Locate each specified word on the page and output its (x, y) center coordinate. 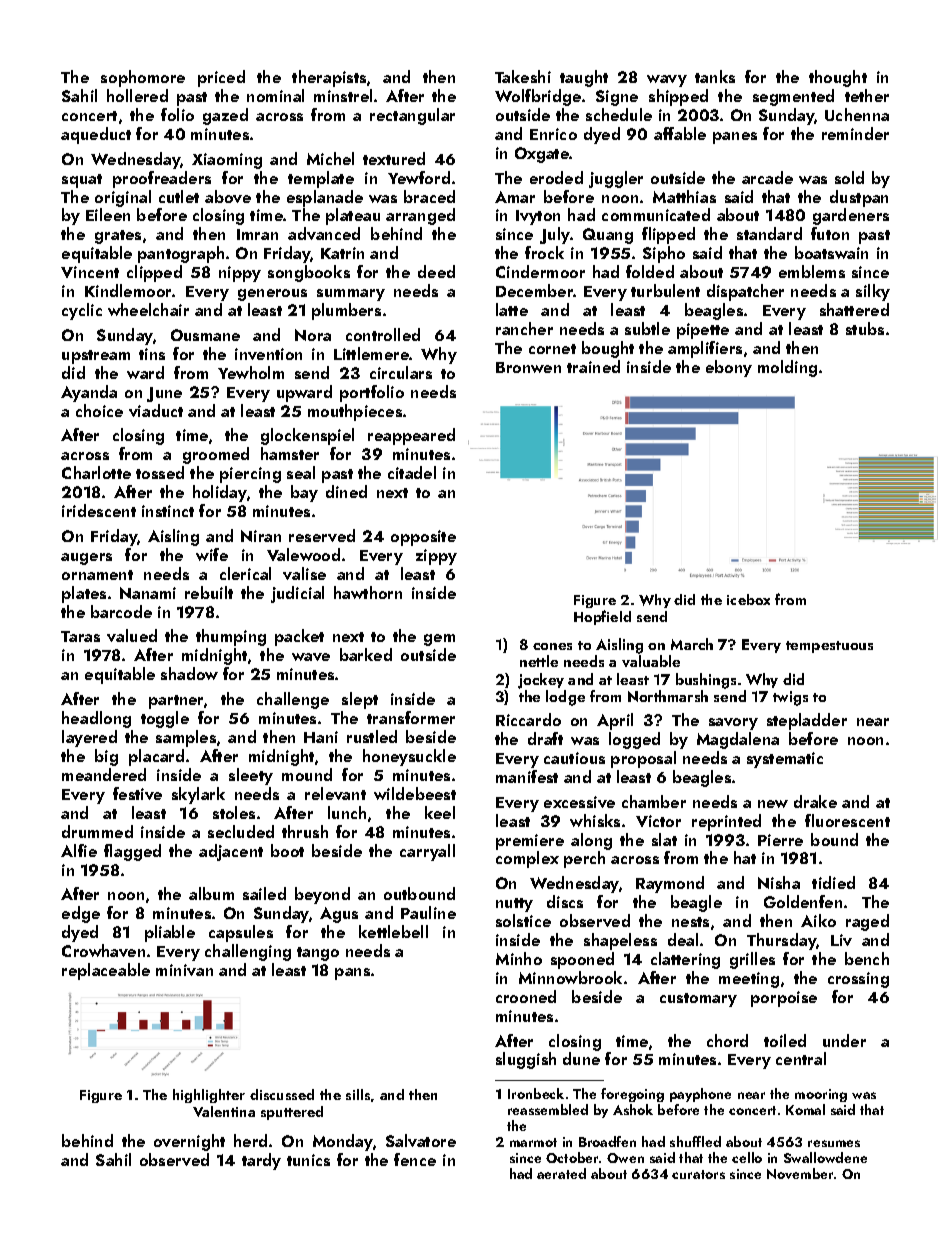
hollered (137, 95)
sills (358, 1094)
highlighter (209, 1096)
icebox (748, 599)
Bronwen (528, 367)
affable (680, 133)
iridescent (99, 510)
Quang (608, 236)
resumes (834, 1143)
